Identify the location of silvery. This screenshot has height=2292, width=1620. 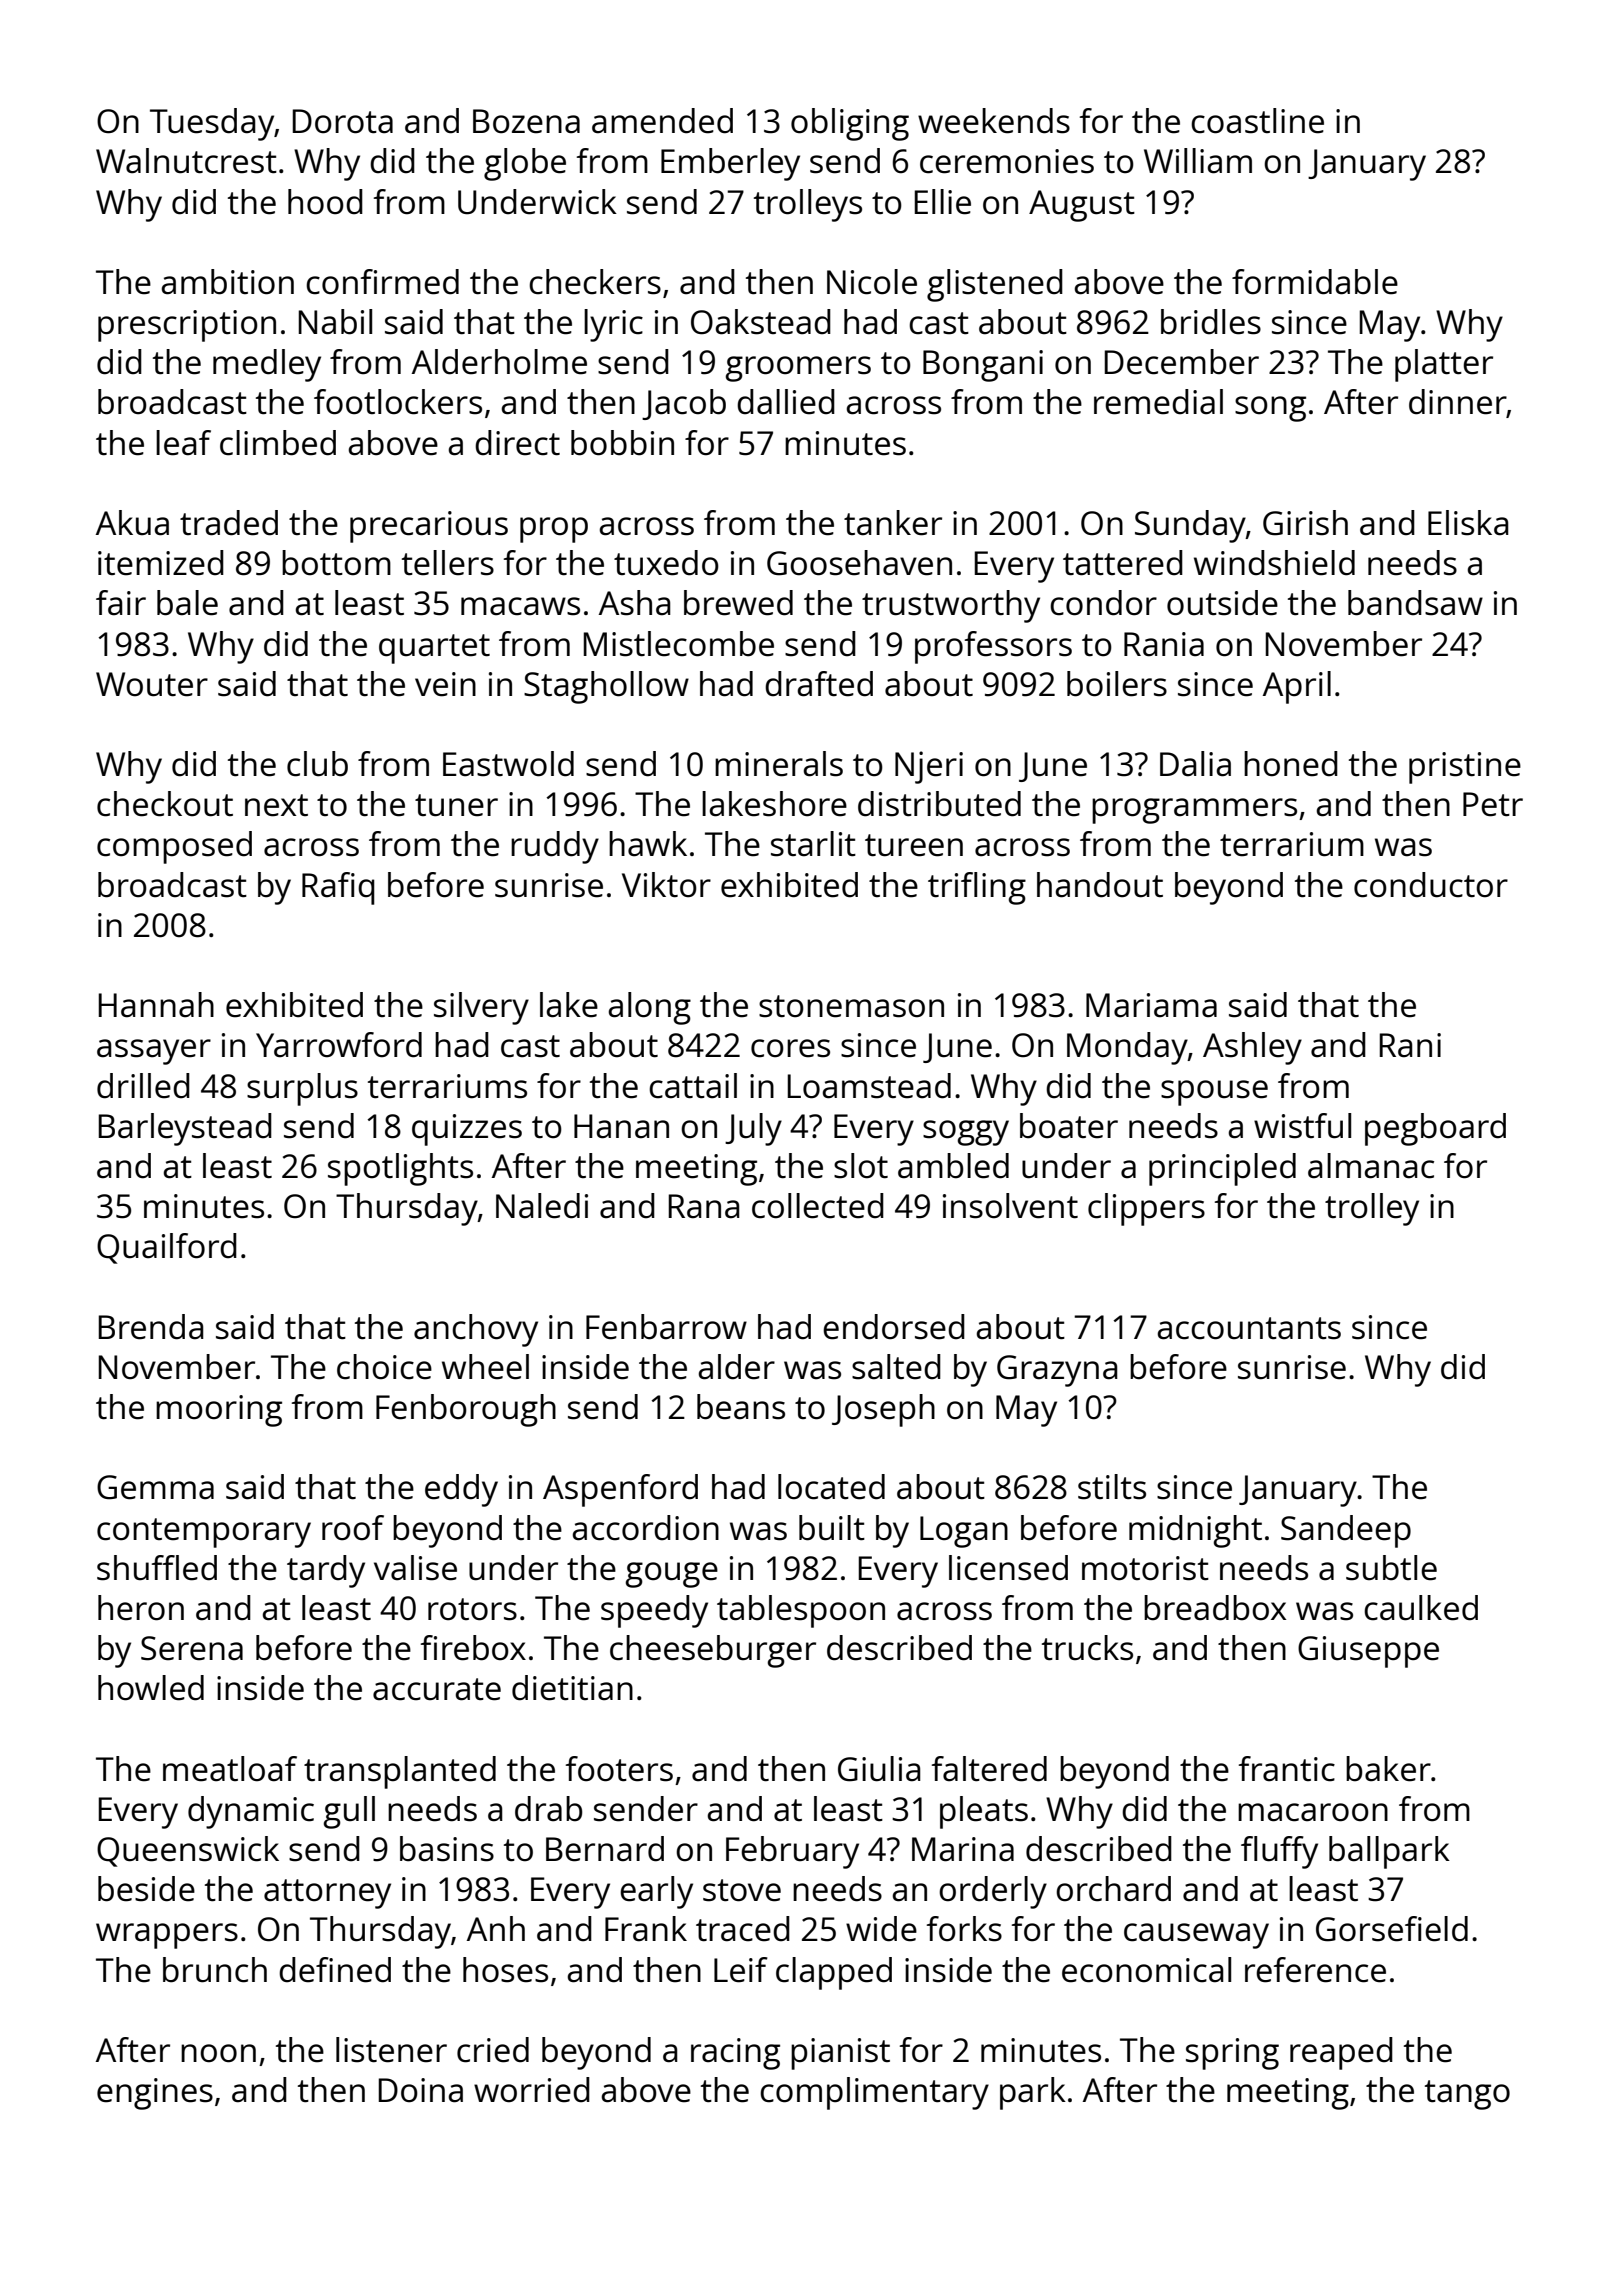
(481, 1008).
